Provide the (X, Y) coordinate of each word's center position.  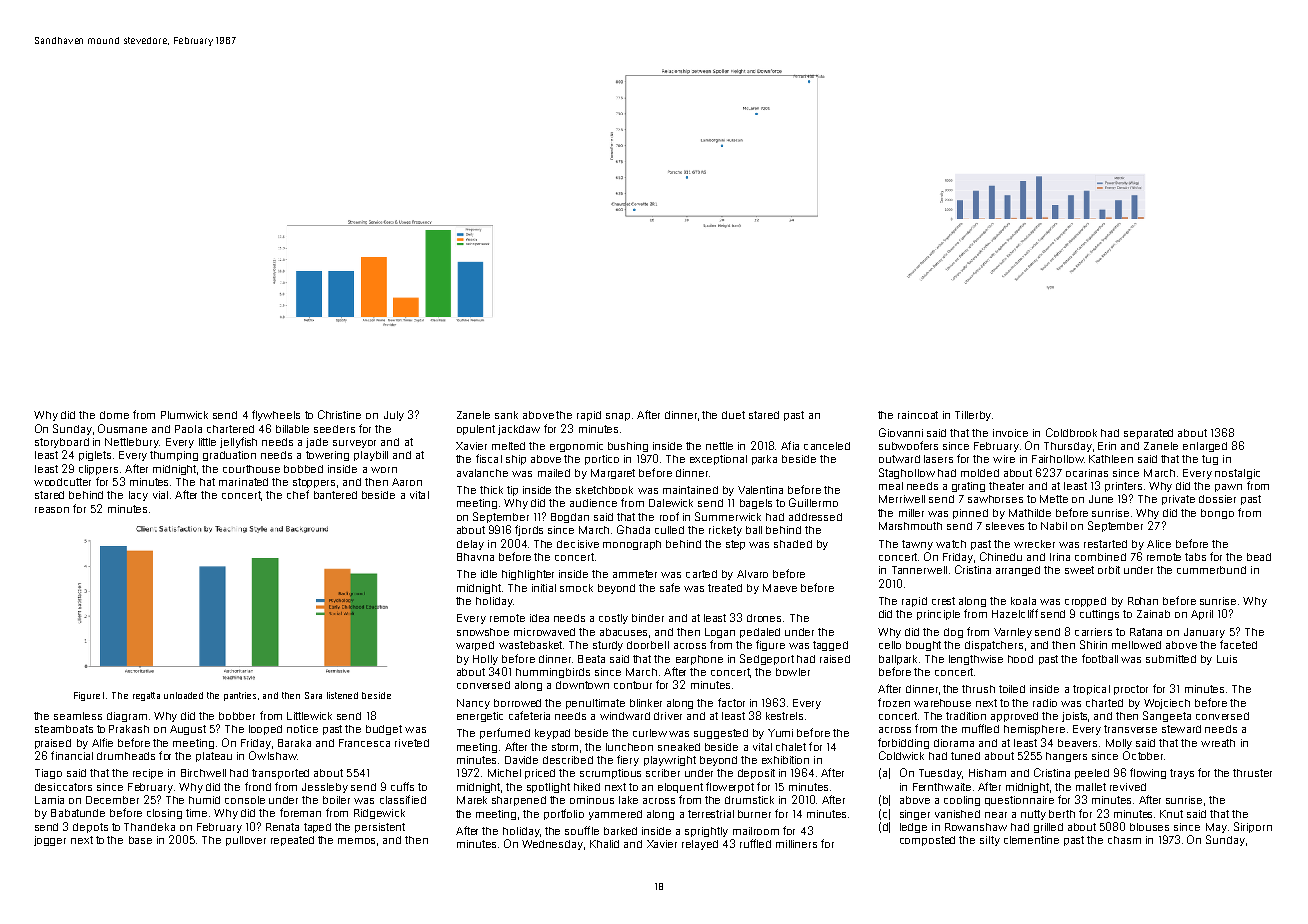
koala (1023, 601)
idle (489, 574)
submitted (1171, 659)
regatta (146, 696)
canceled (827, 446)
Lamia (49, 800)
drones (764, 618)
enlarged (1205, 447)
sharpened (519, 801)
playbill (371, 456)
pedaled (760, 633)
